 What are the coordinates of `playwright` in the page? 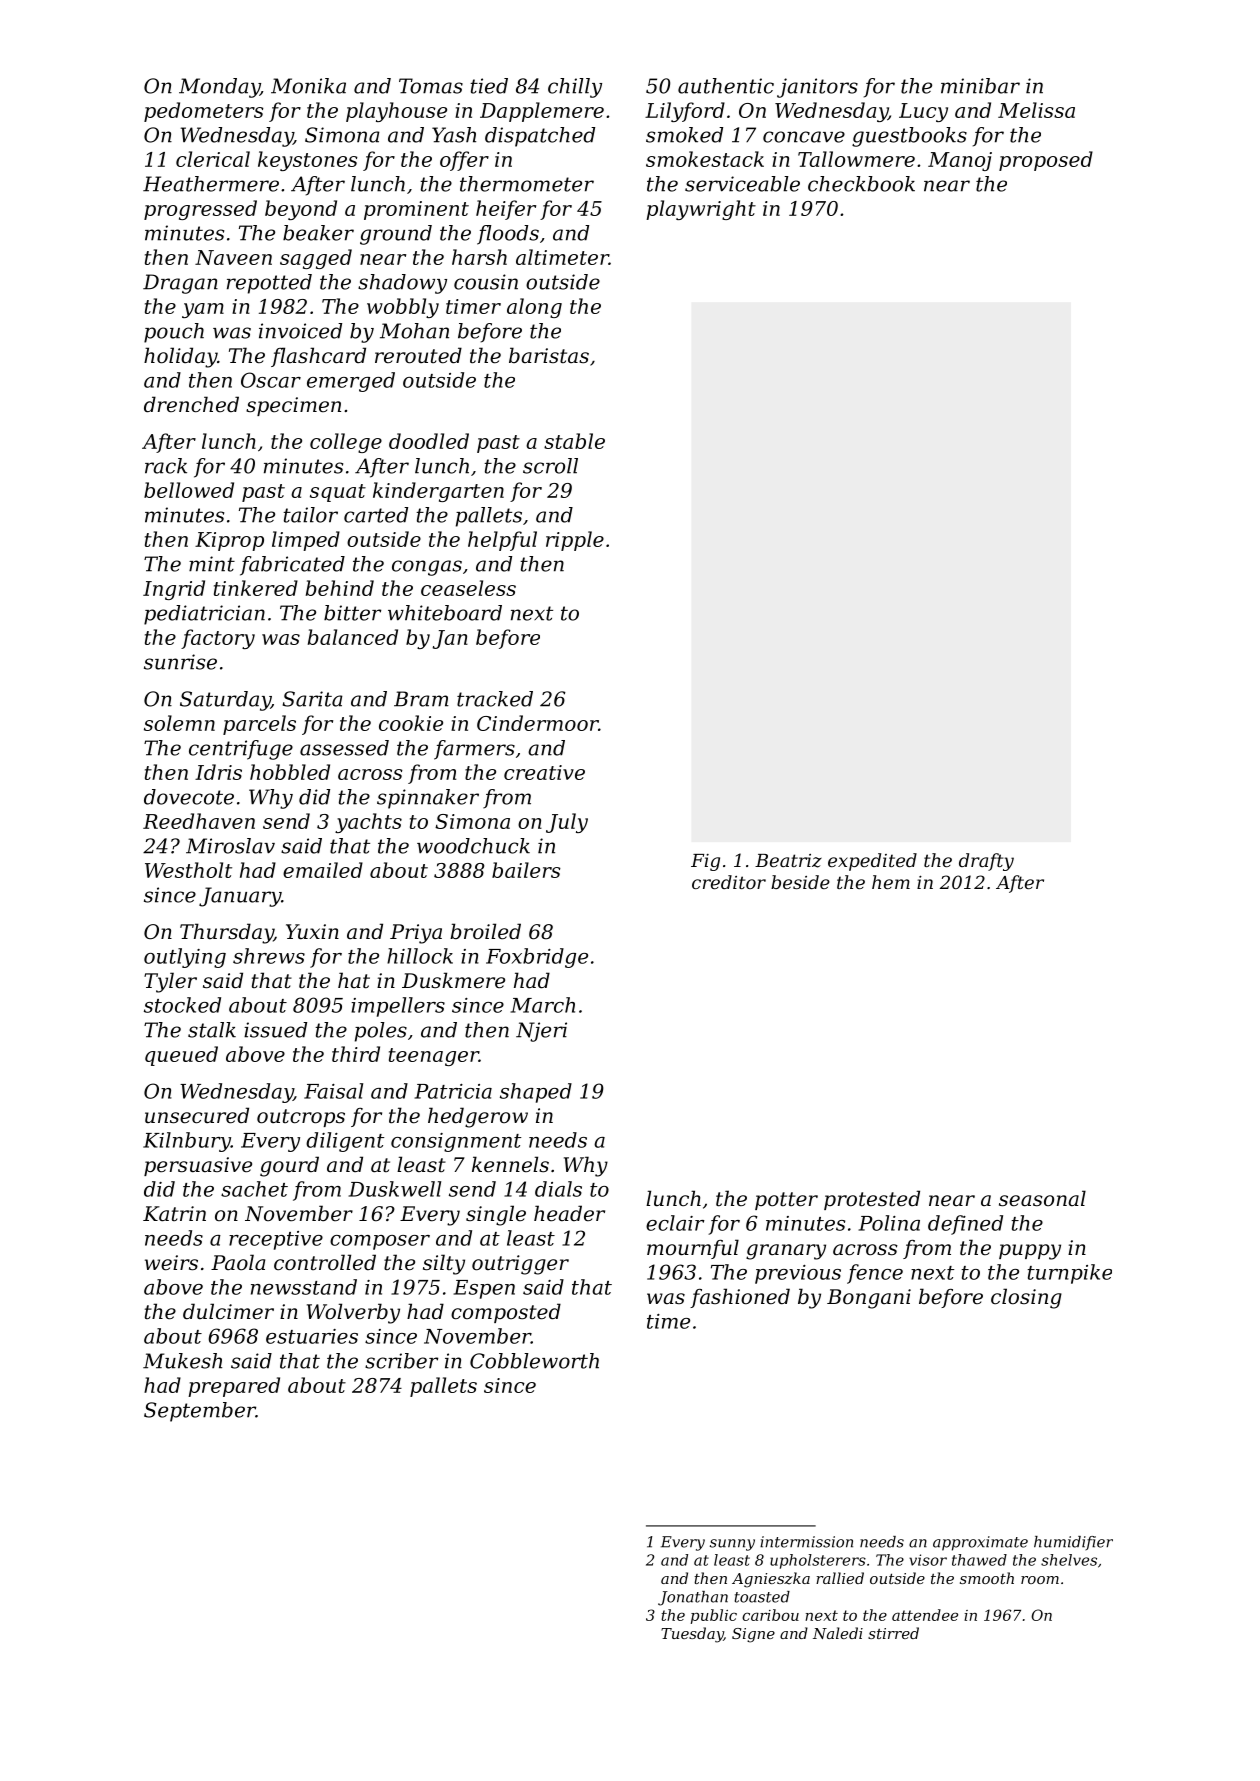 It's located at (701, 210).
